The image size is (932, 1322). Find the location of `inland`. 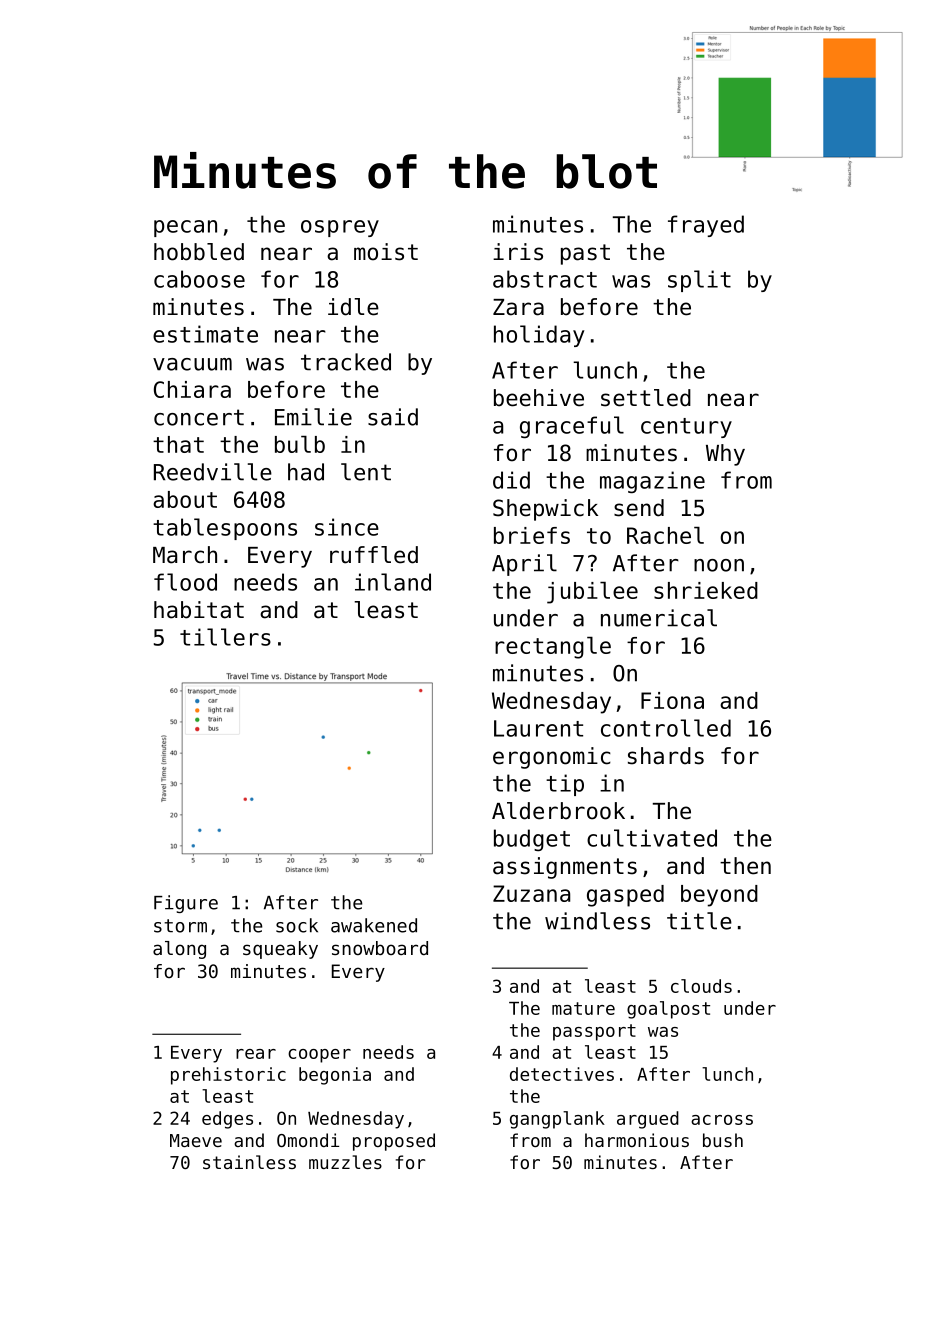

inland is located at coordinates (393, 582).
